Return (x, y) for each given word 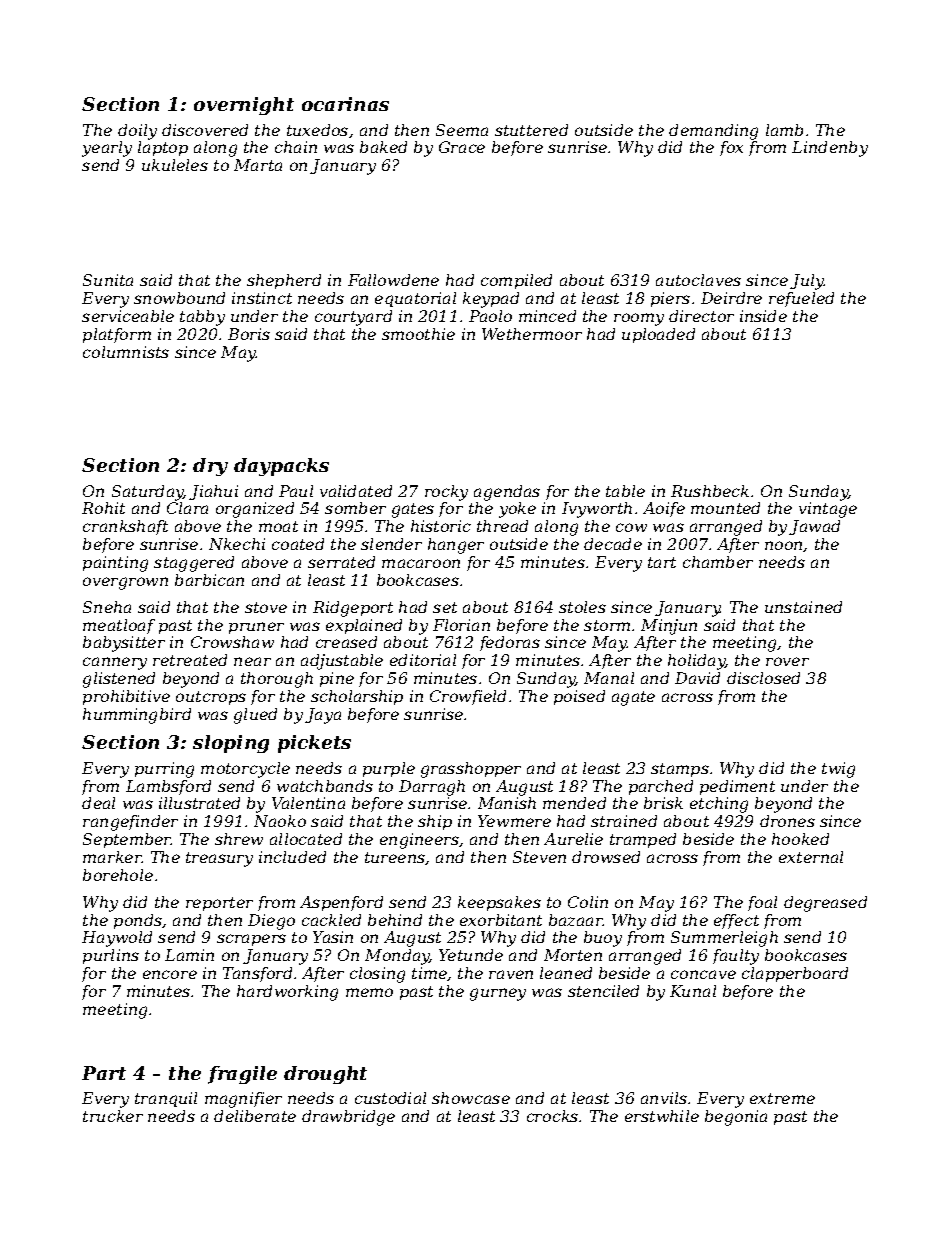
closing (377, 975)
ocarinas (345, 104)
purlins (111, 956)
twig (838, 770)
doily (137, 132)
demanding (713, 132)
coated (298, 544)
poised (579, 697)
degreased (825, 904)
